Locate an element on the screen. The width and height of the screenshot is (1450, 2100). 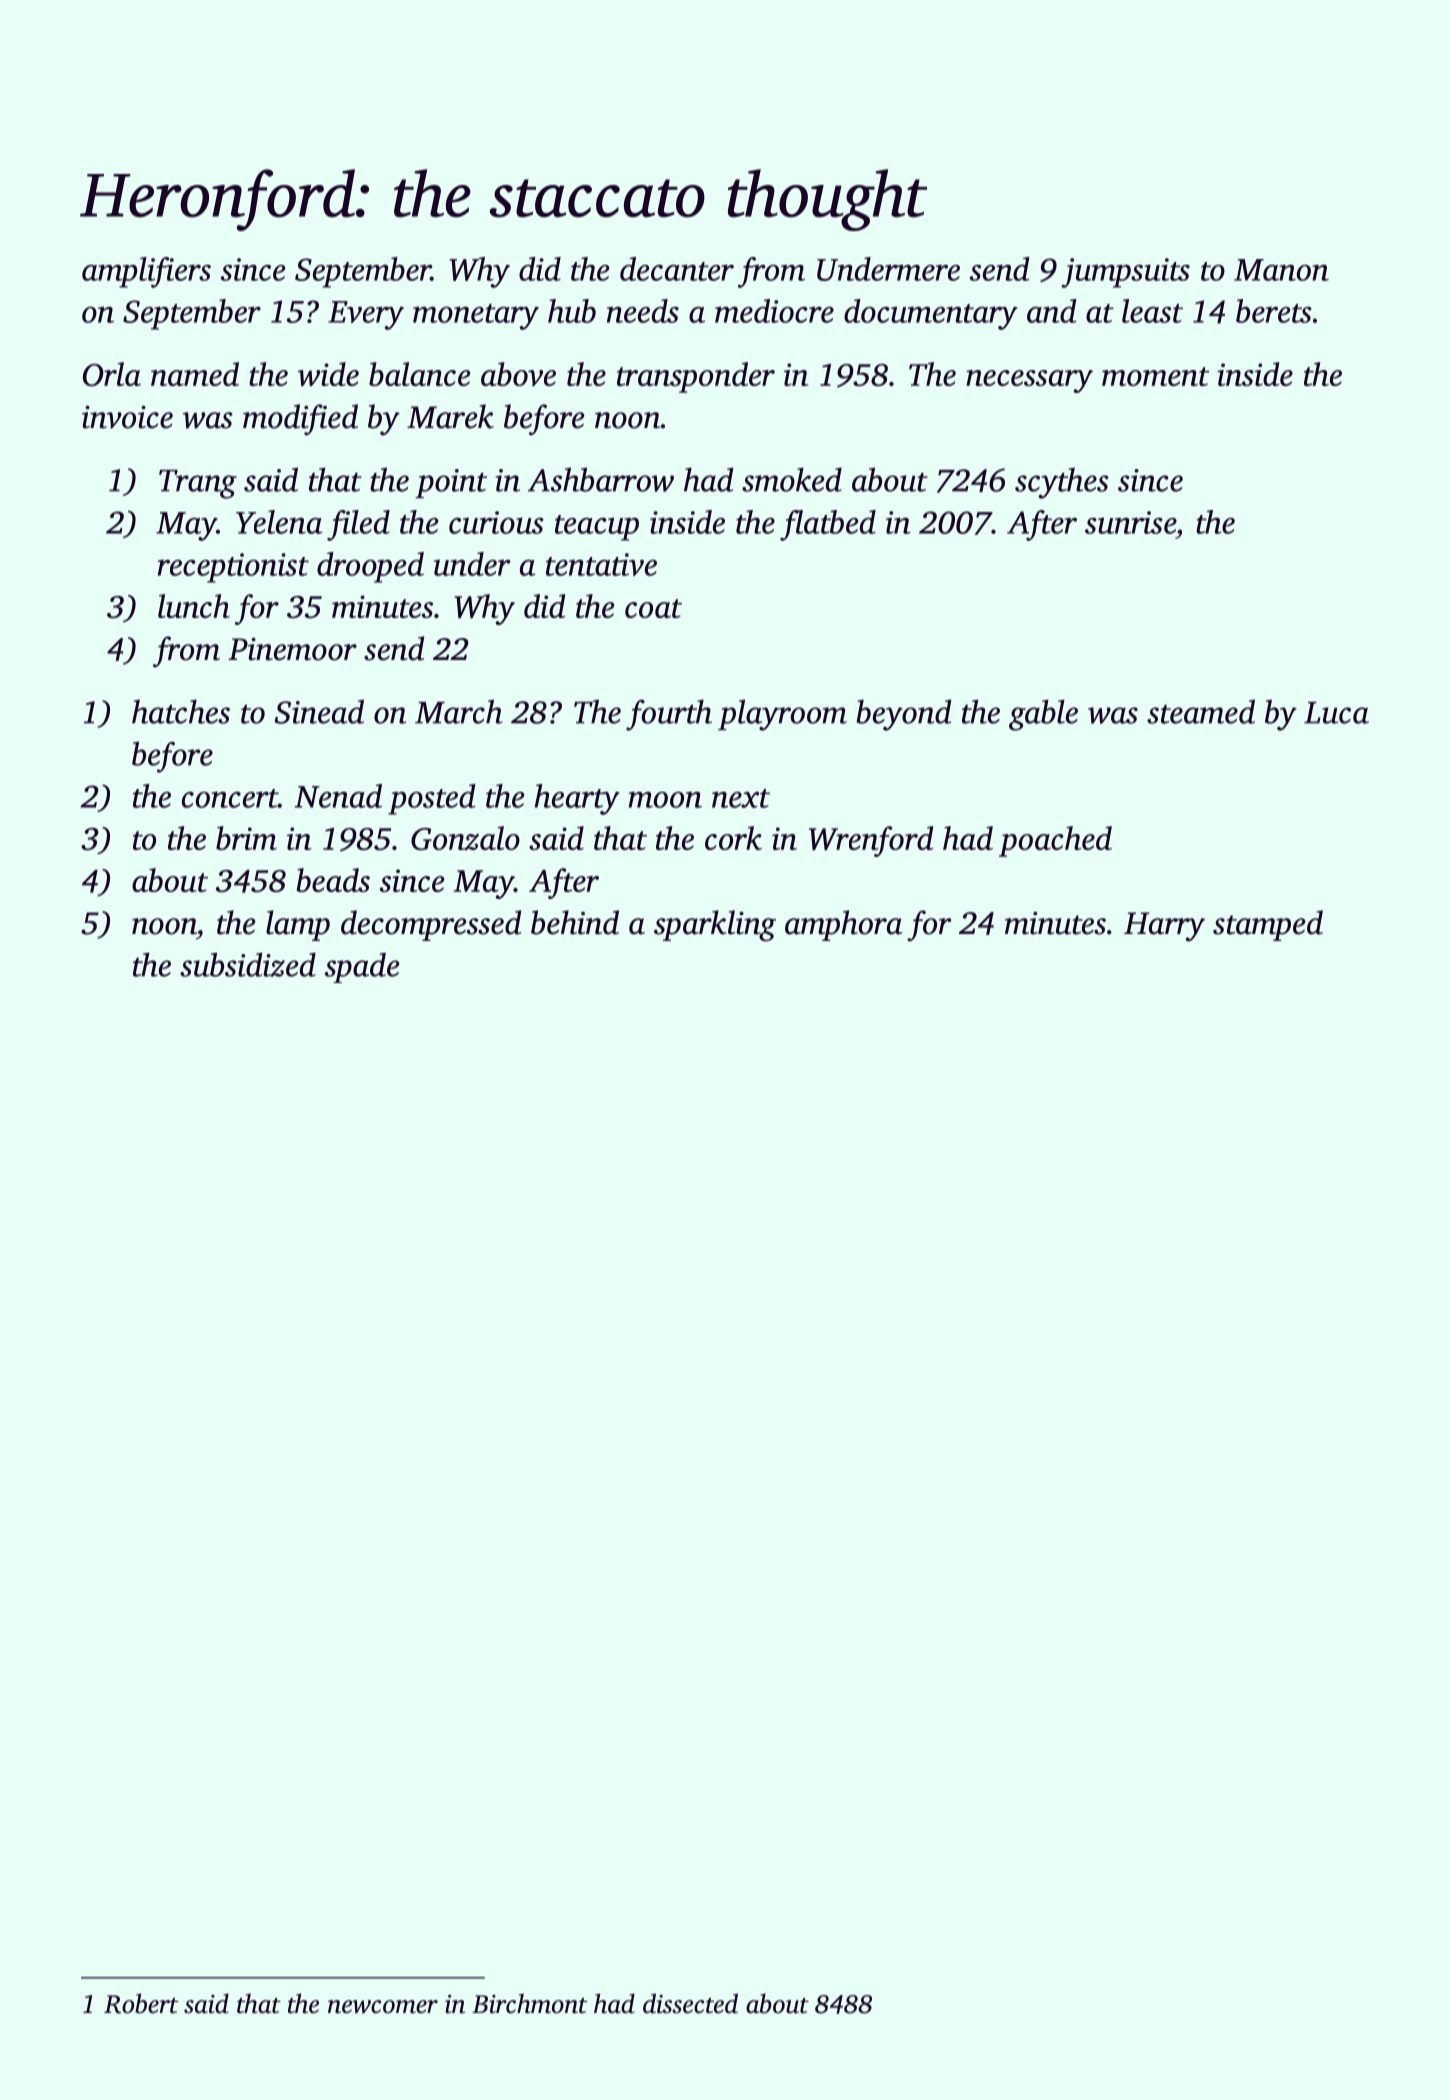
needs is located at coordinates (643, 311).
